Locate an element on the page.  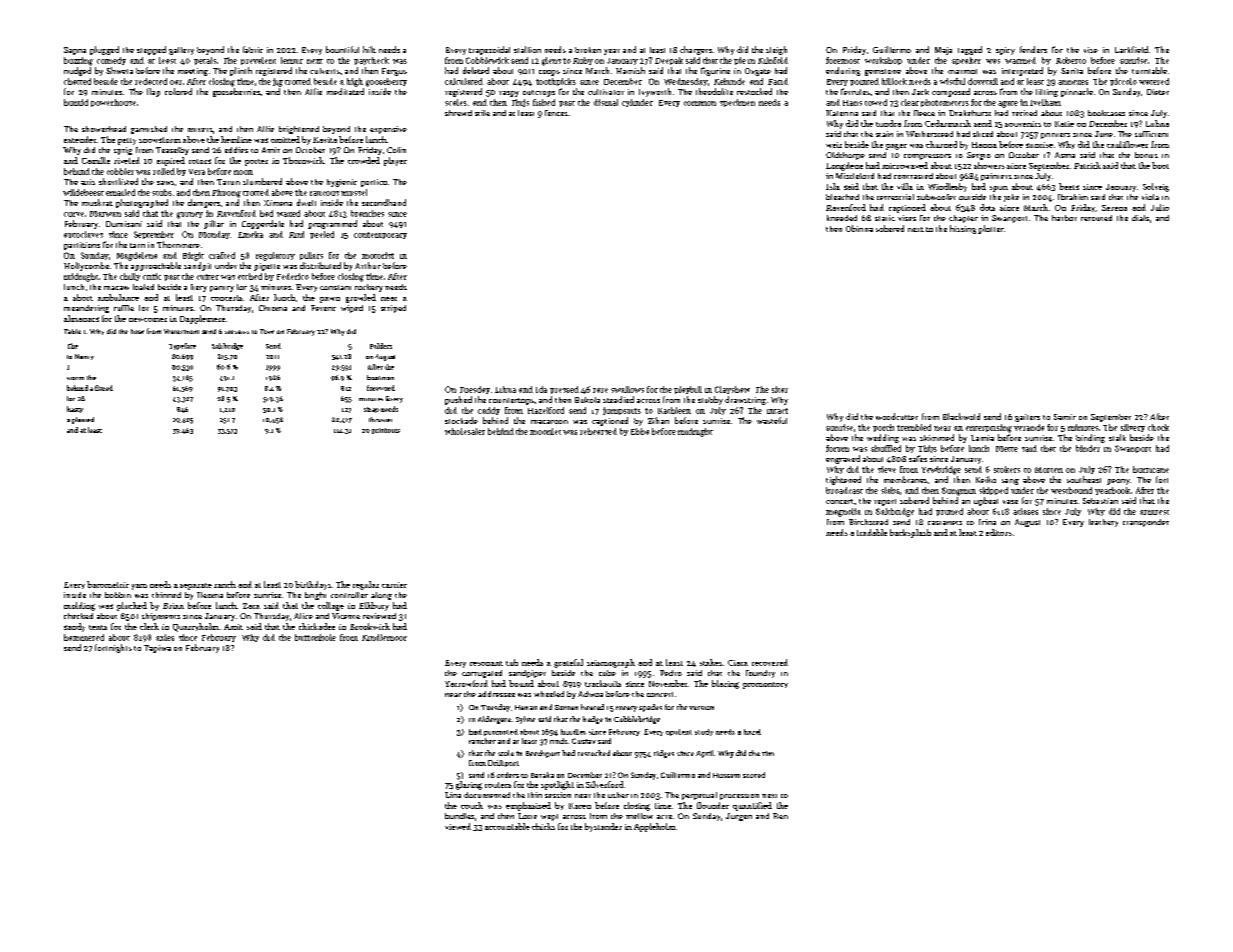
kneaded is located at coordinates (842, 218).
